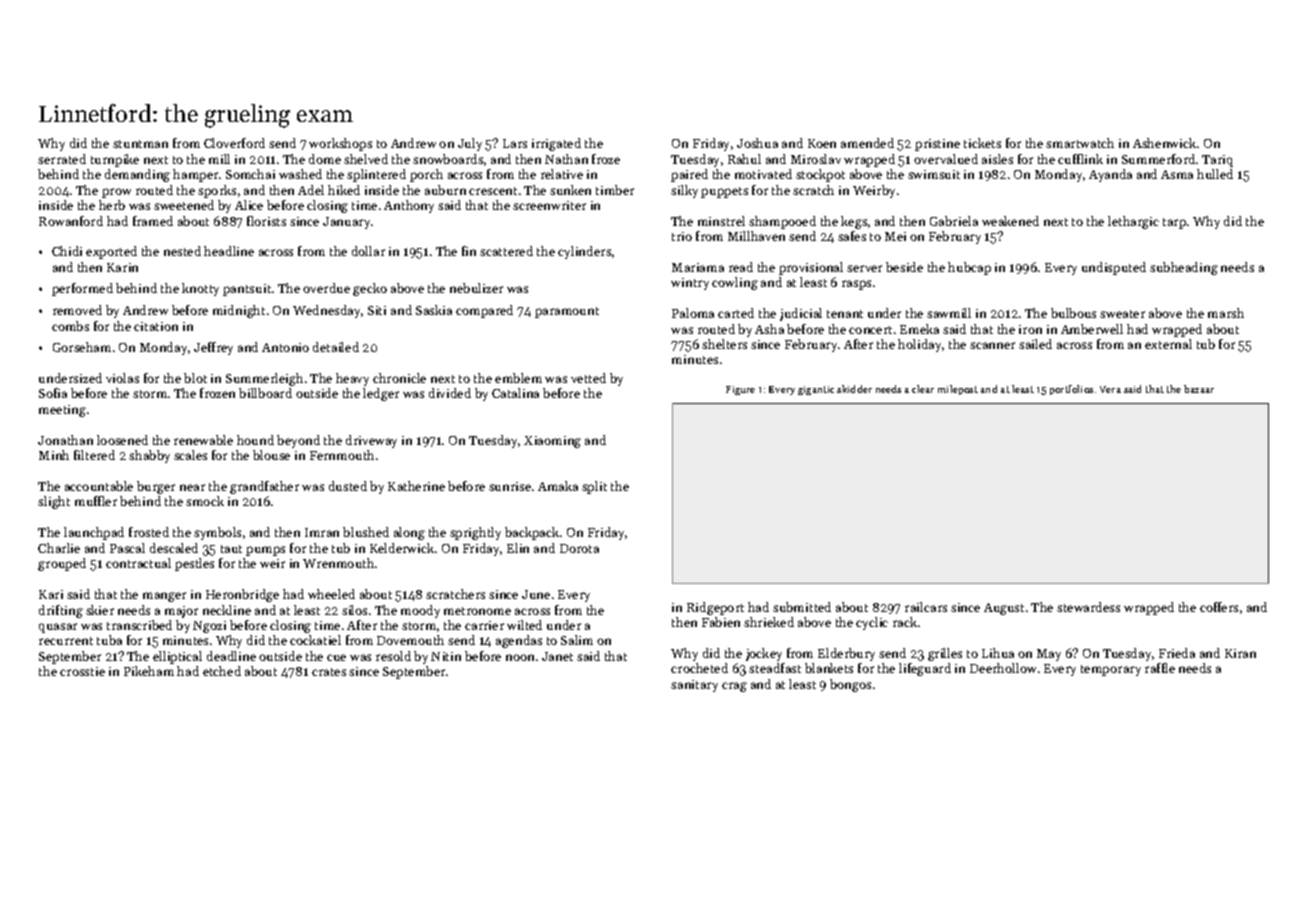  I want to click on Ashenwick, so click(1164, 143).
